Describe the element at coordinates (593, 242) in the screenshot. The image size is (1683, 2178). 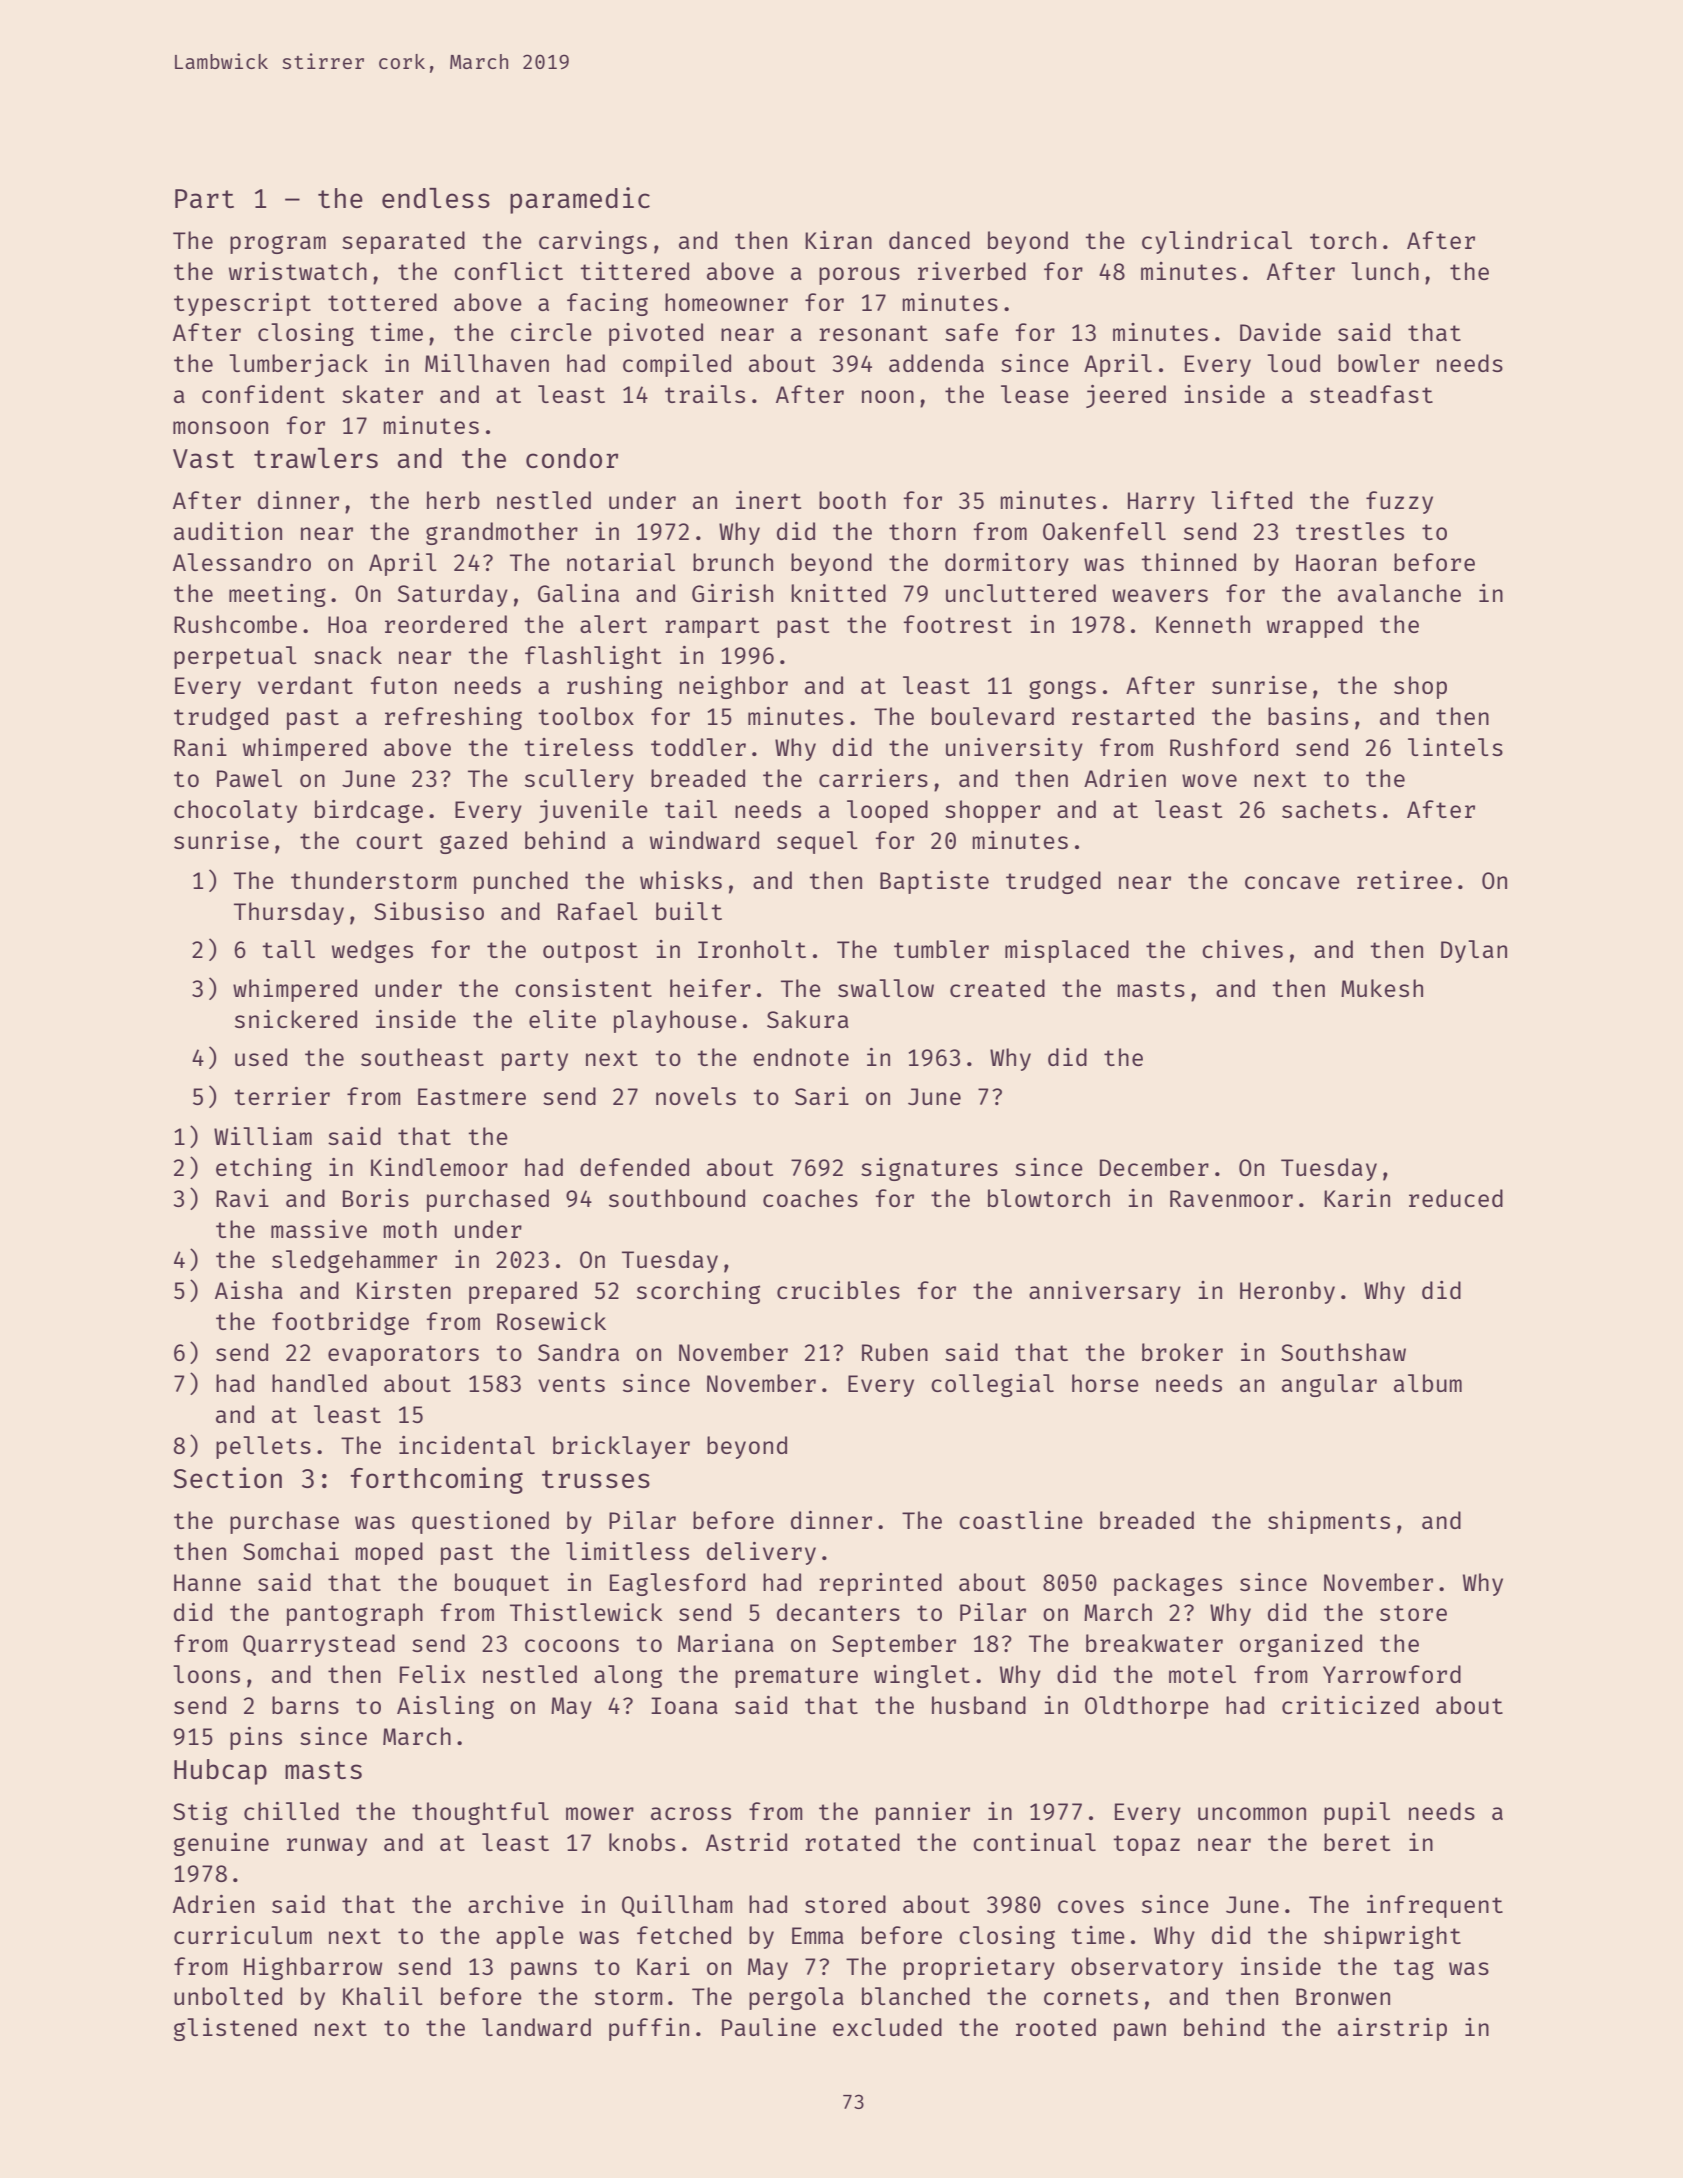
I see `carvings` at that location.
